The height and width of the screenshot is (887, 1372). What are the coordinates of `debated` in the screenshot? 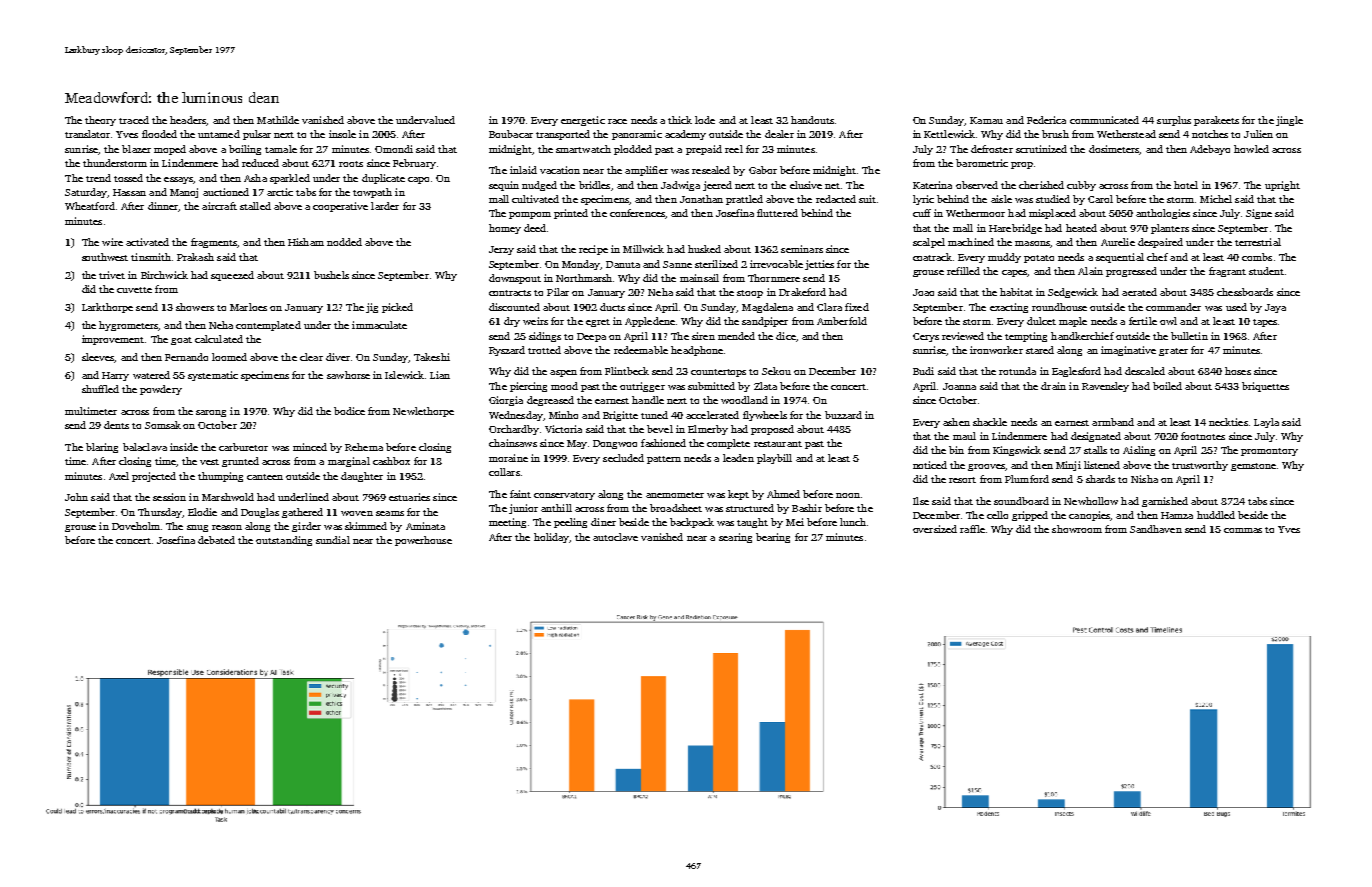 It's located at (216, 540).
